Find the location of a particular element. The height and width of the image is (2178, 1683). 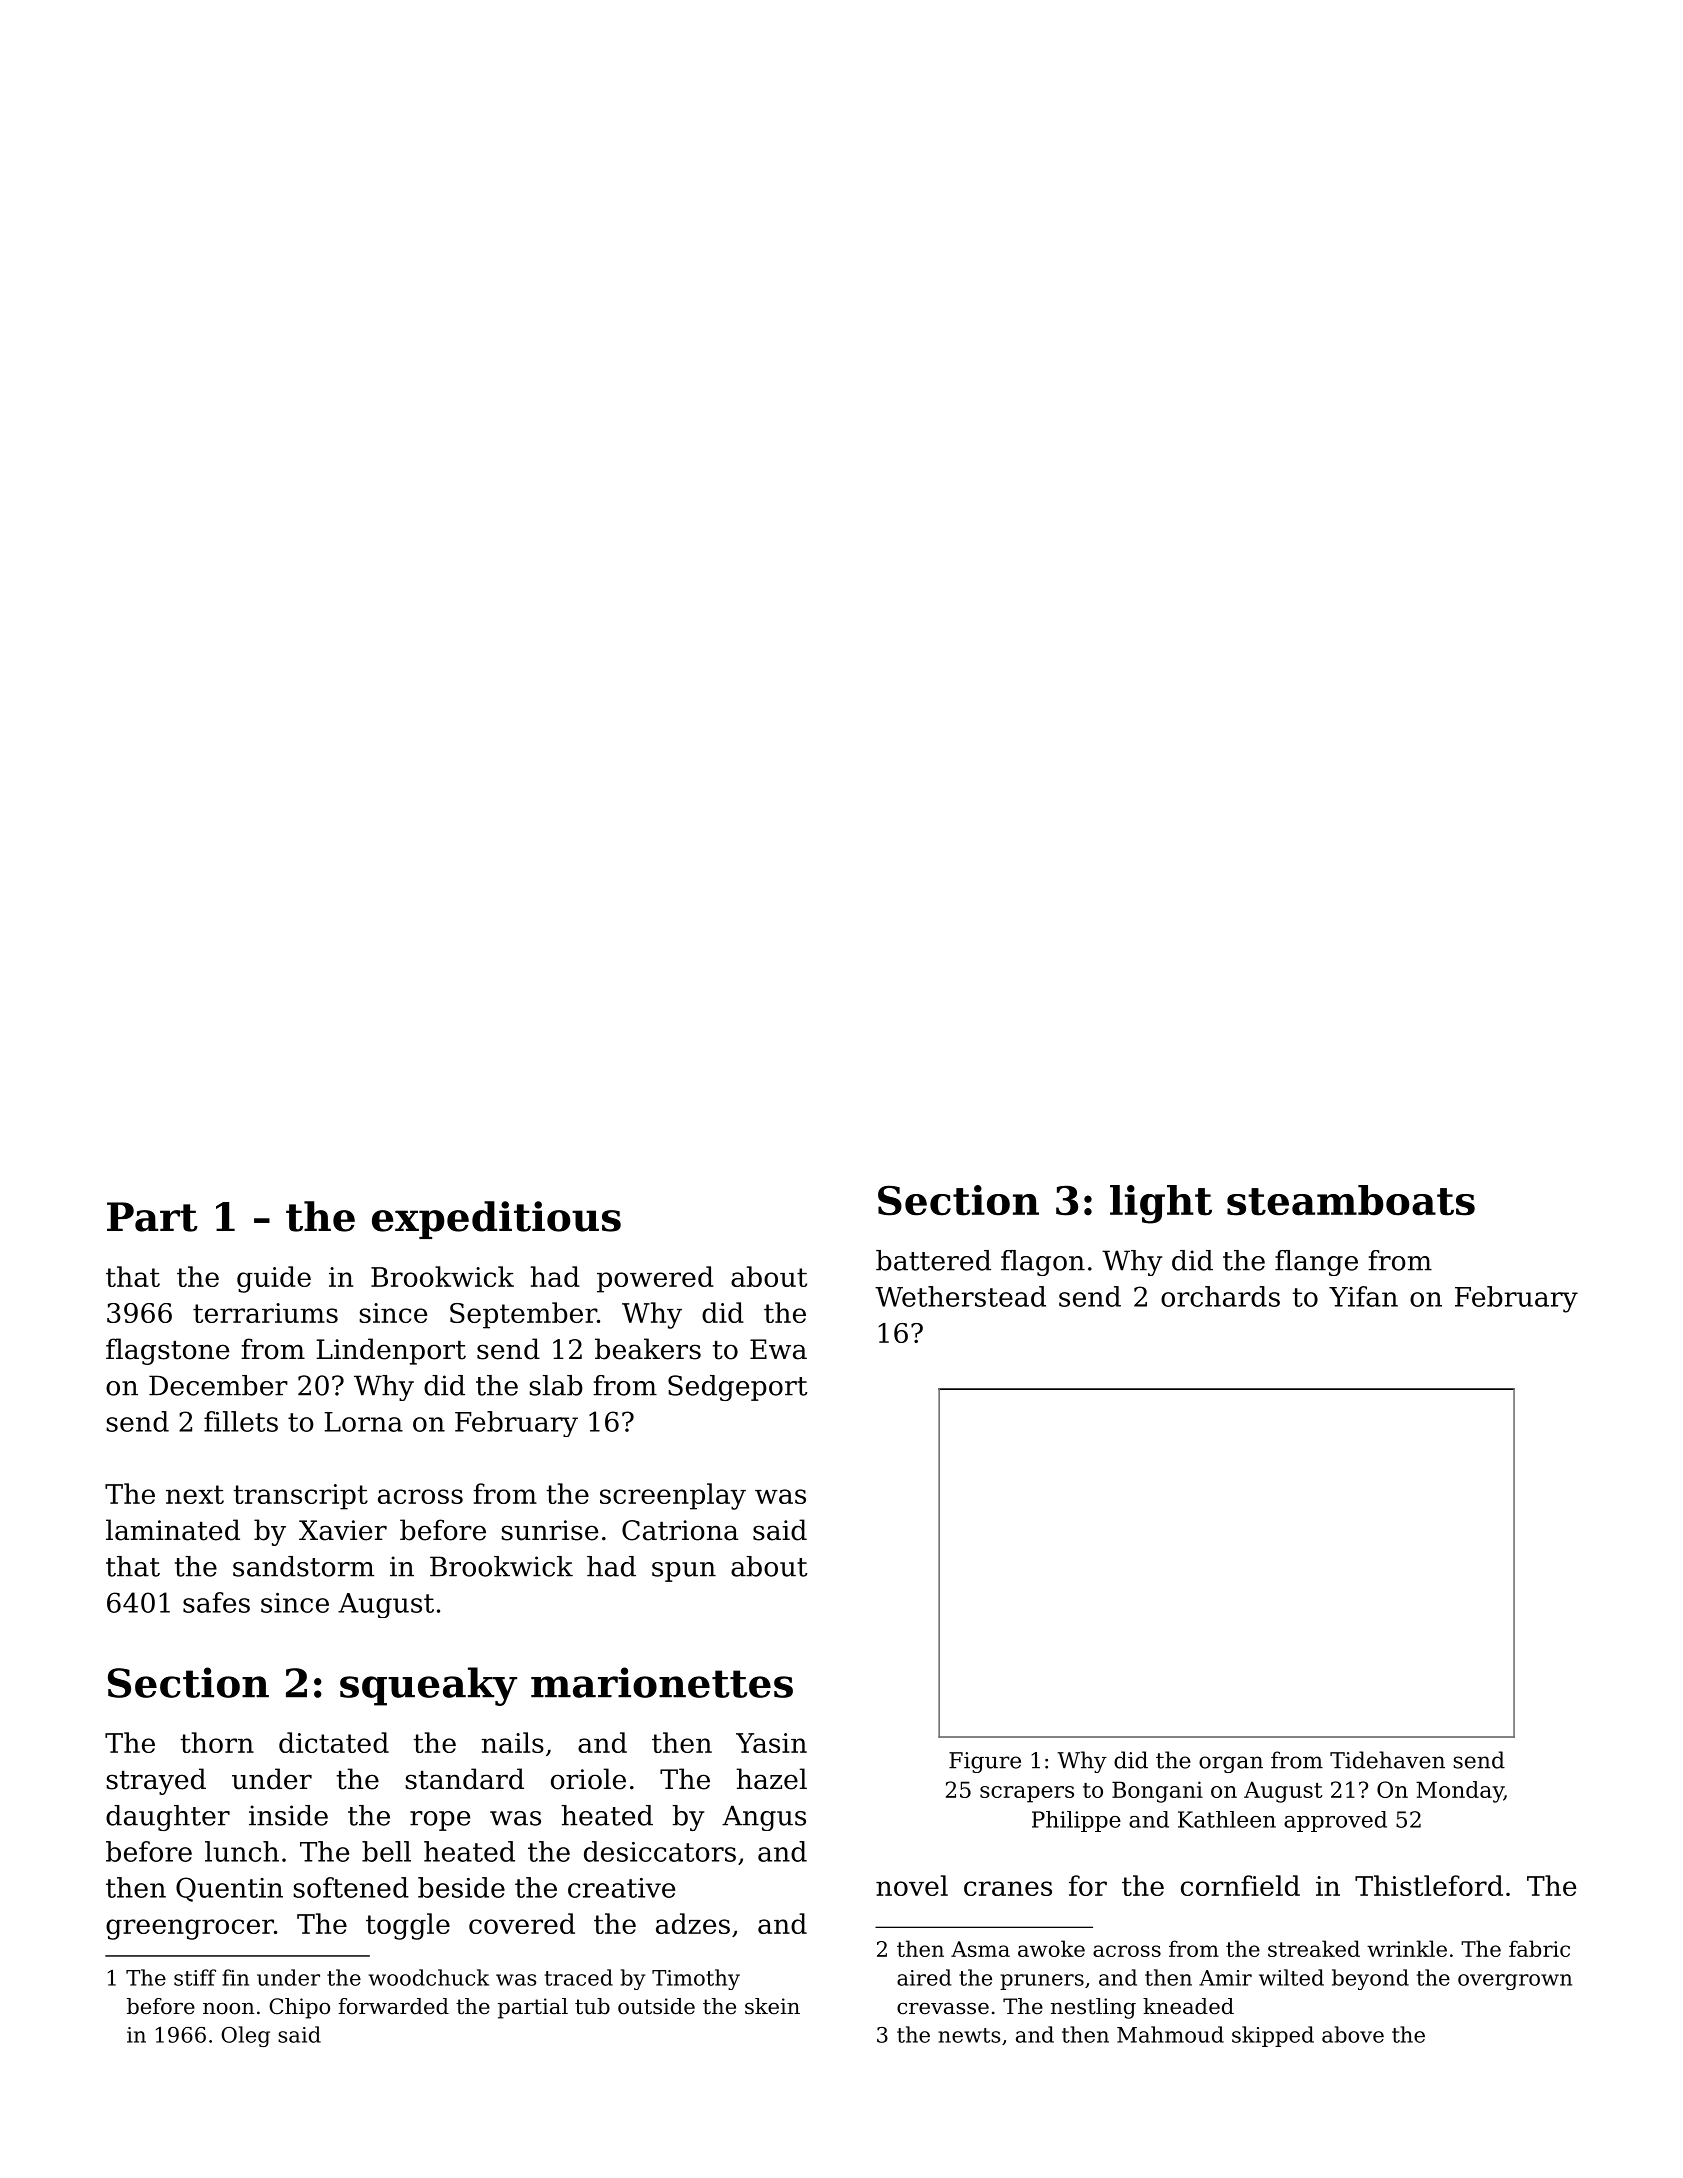

Tidehaven is located at coordinates (1387, 1760).
